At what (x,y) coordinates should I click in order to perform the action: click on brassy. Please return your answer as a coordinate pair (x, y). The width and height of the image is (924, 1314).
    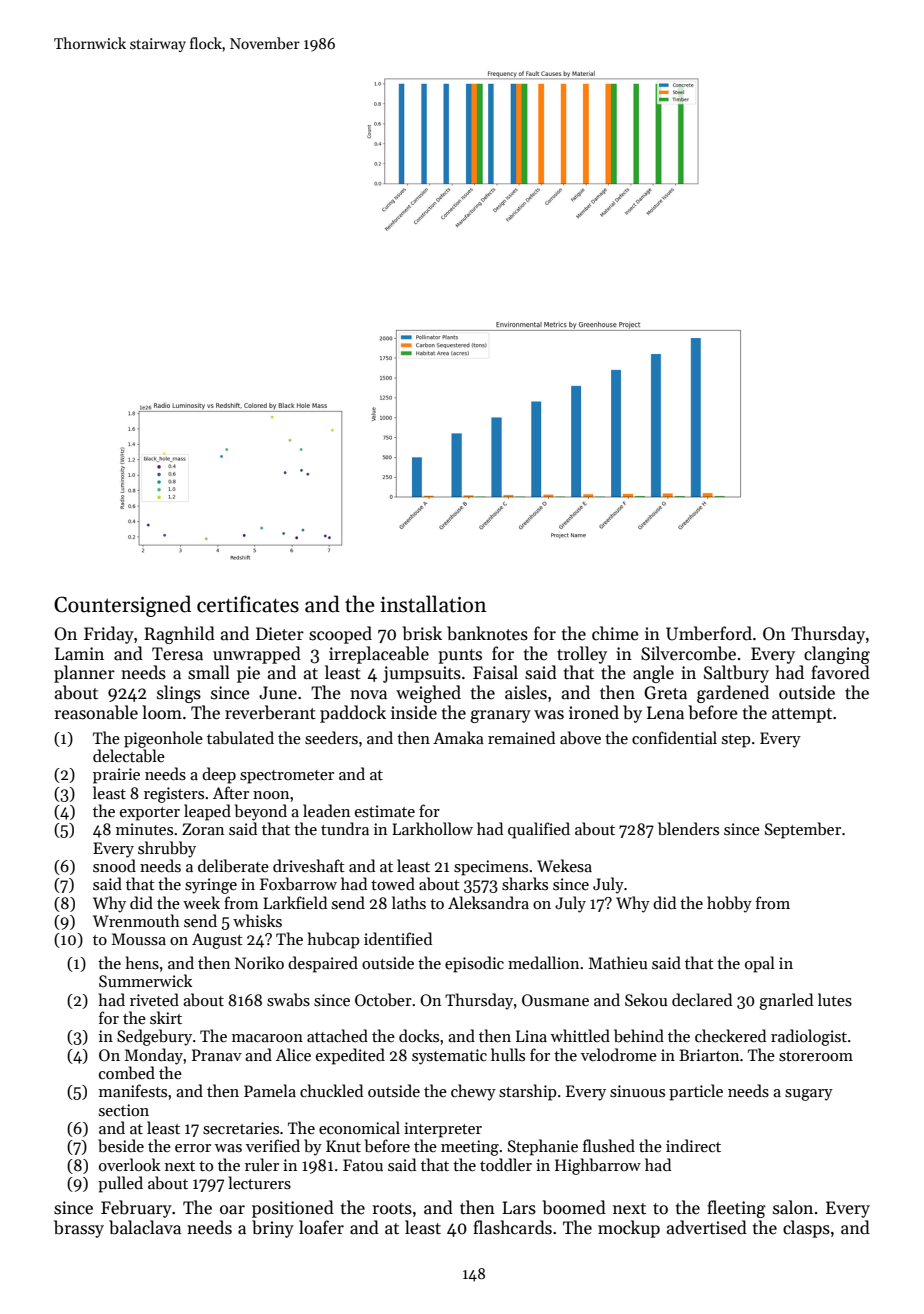
    Looking at the image, I should click on (79, 1229).
